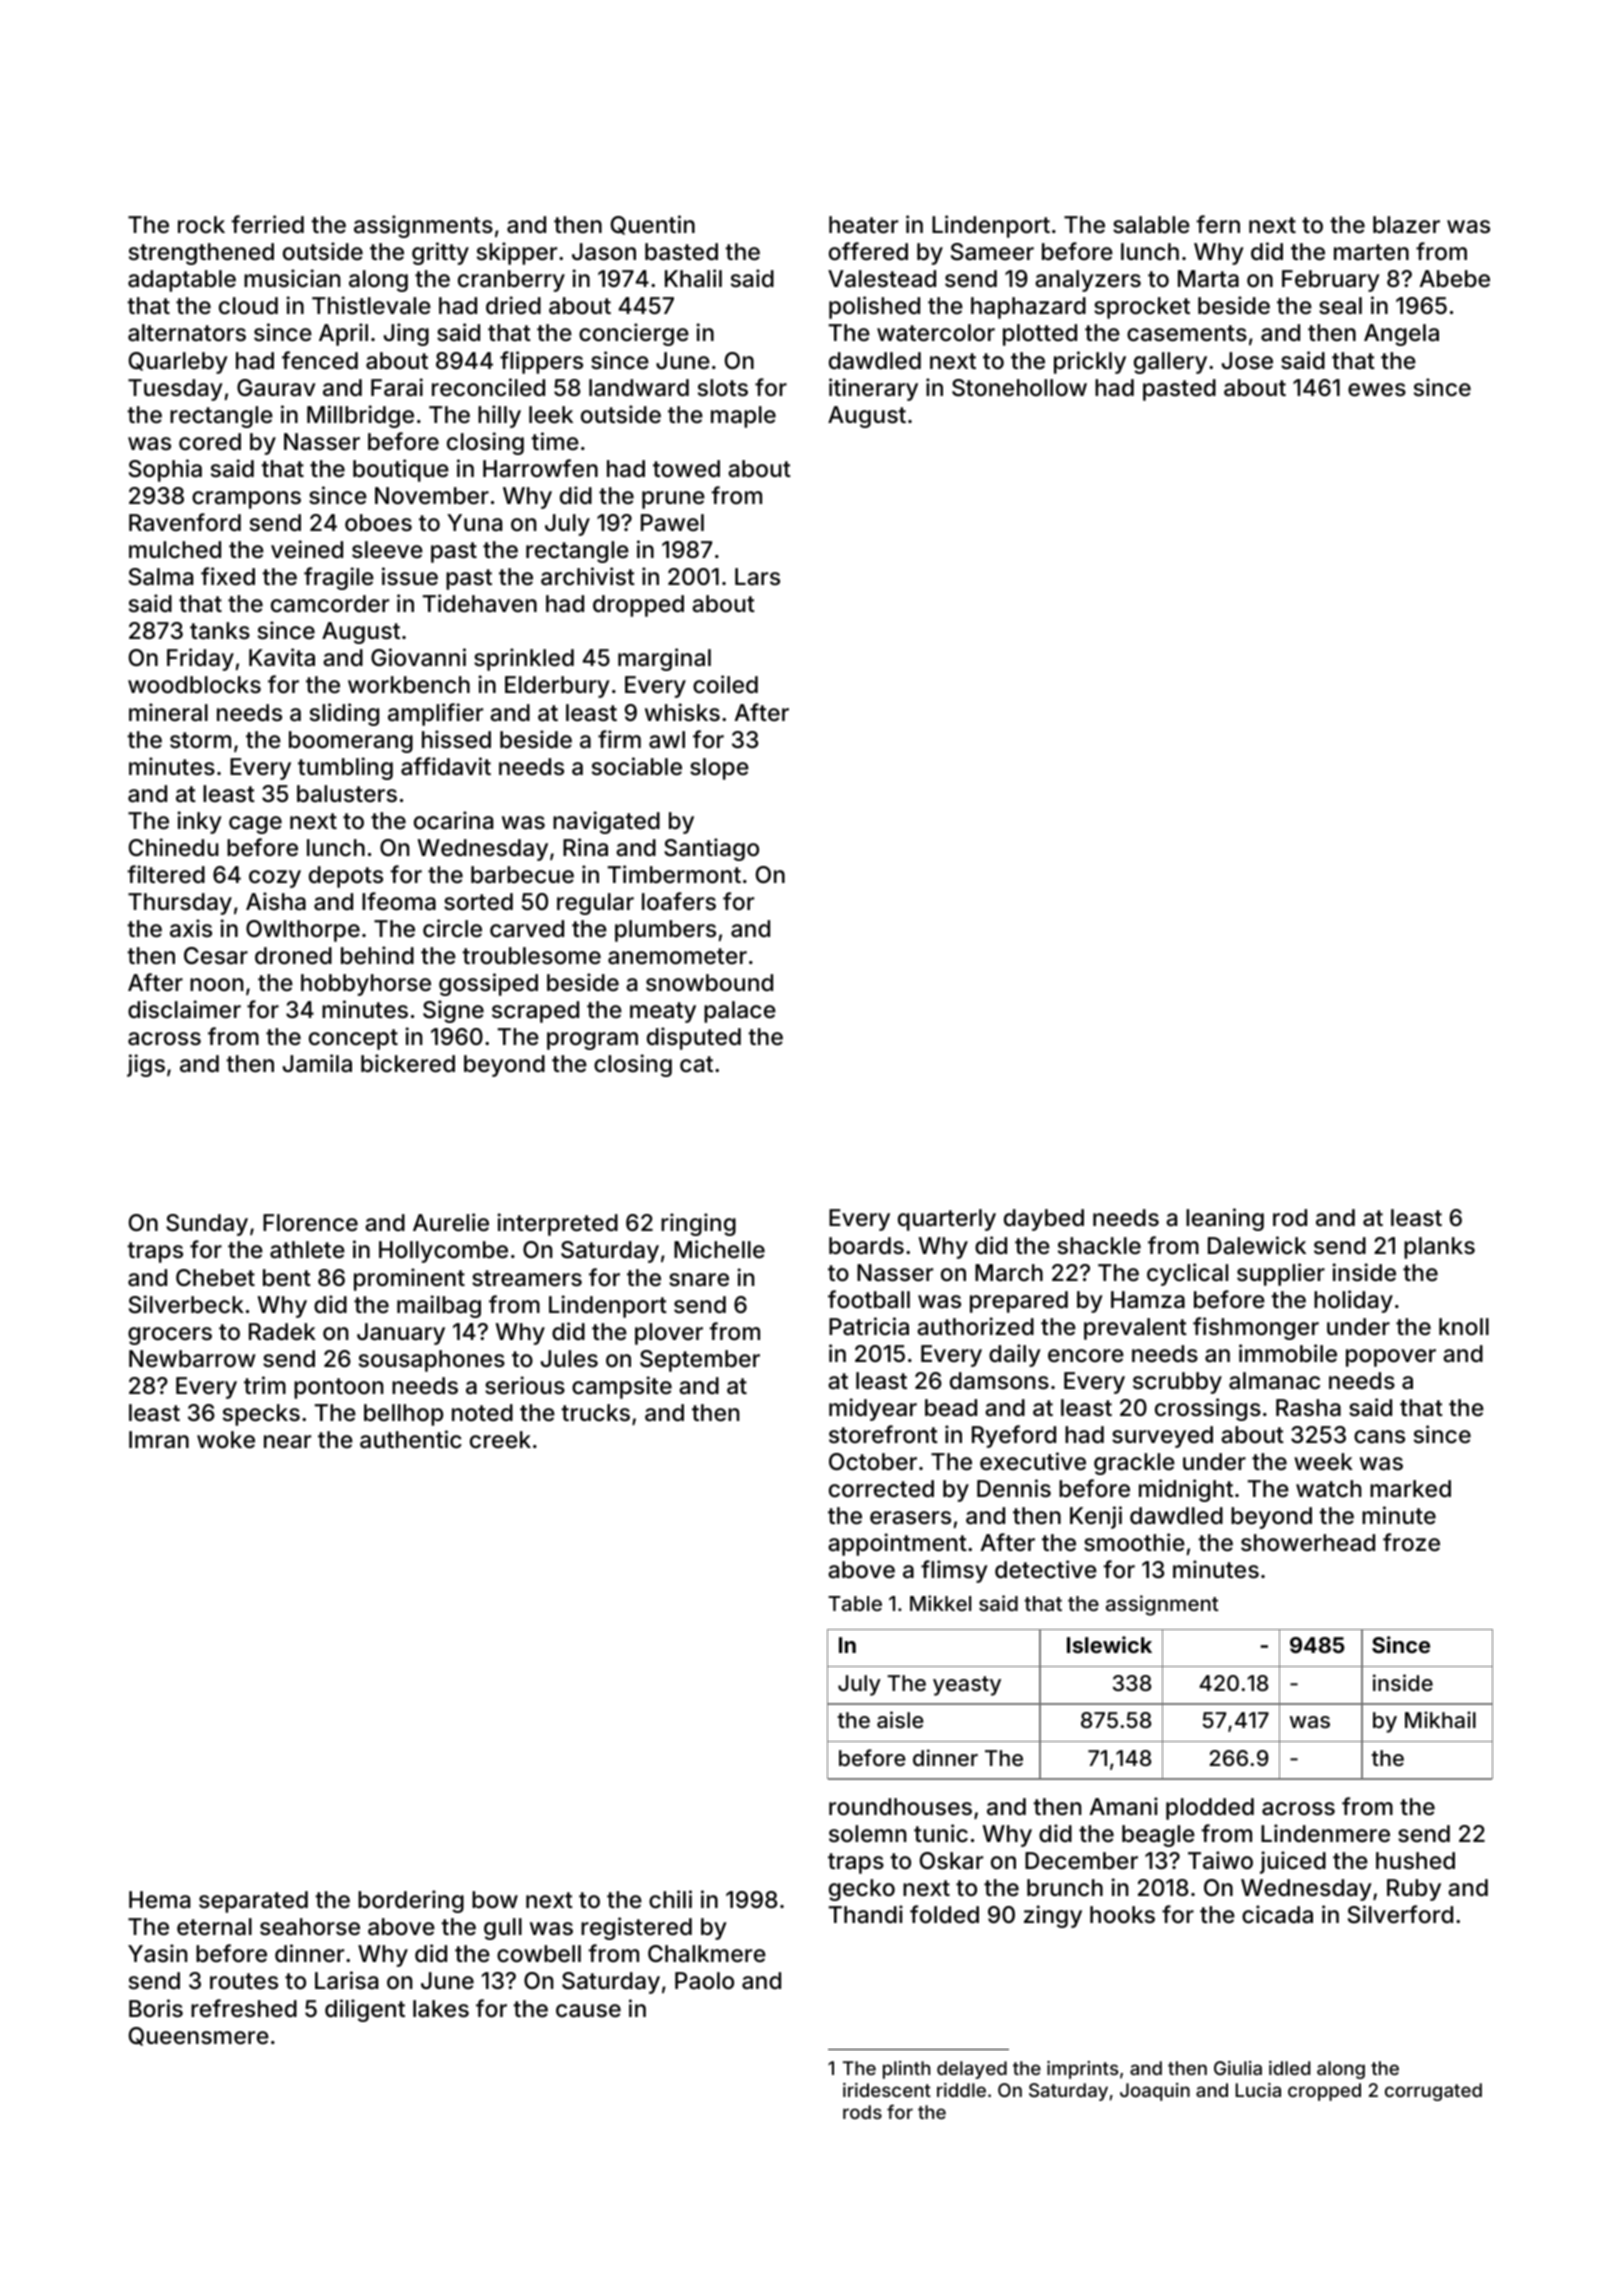  What do you see at coordinates (740, 1012) in the screenshot?
I see `palace` at bounding box center [740, 1012].
